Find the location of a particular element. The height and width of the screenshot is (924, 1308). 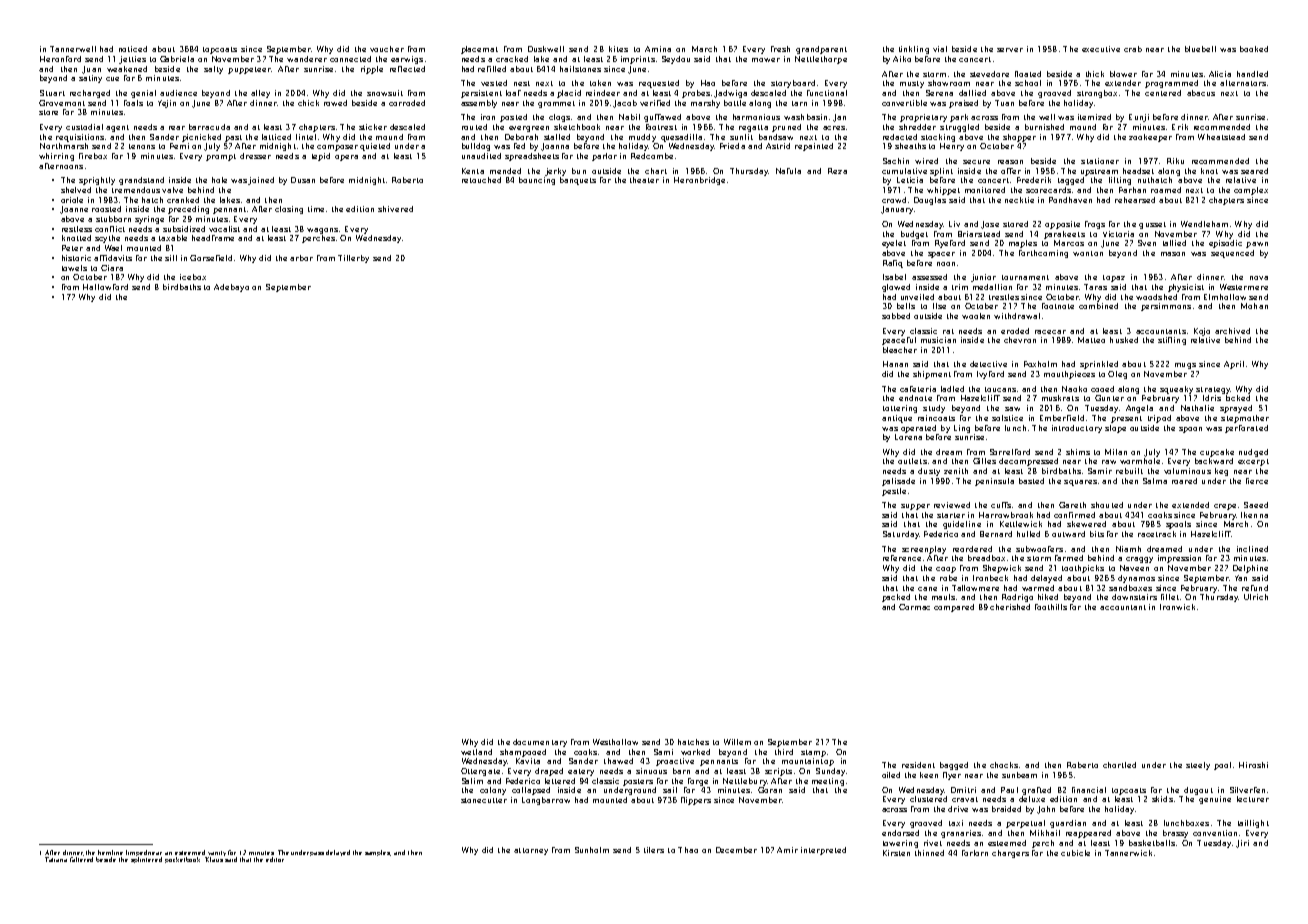

school is located at coordinates (1028, 83).
